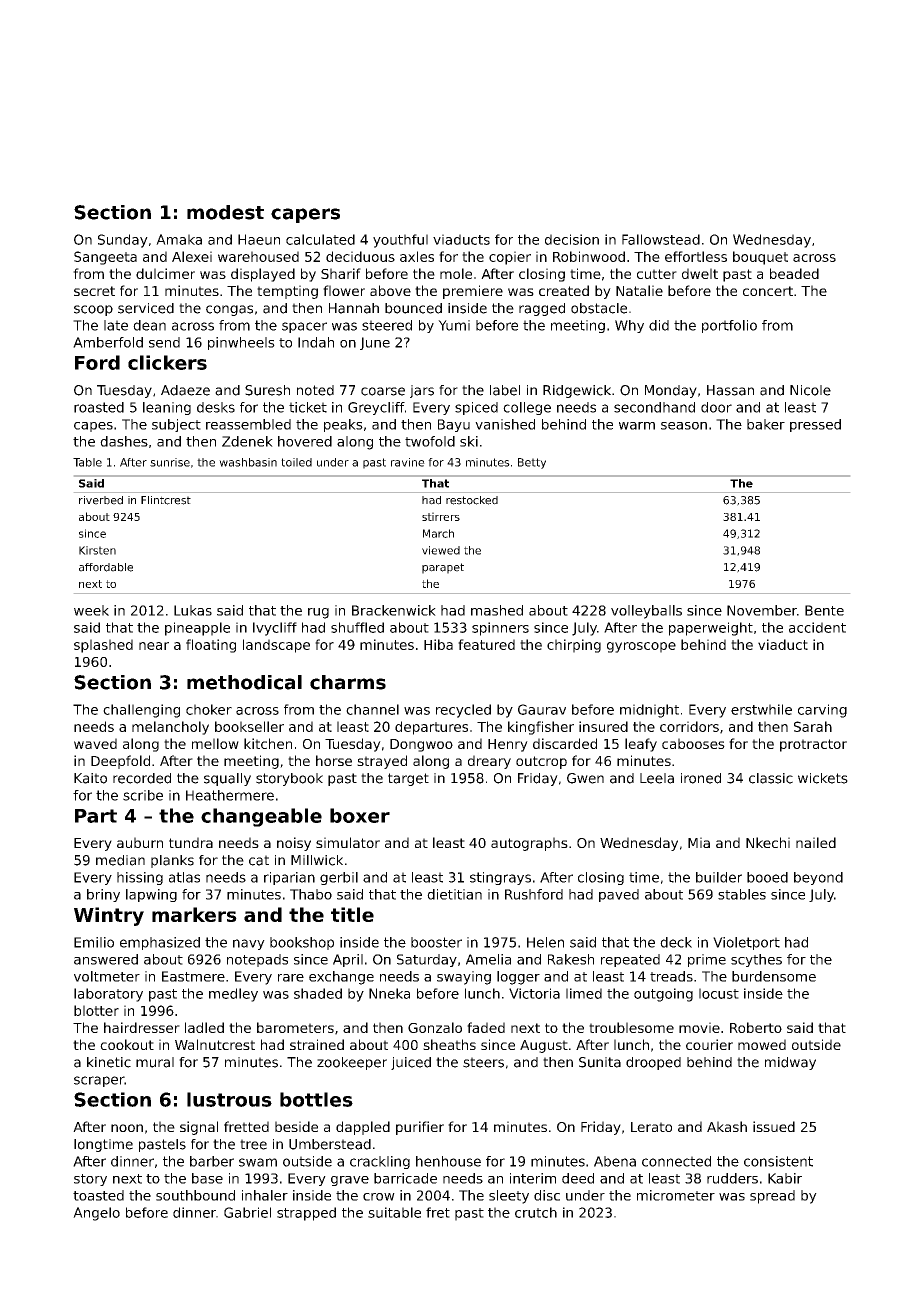  Describe the element at coordinates (816, 842) in the page. I see `nailed` at that location.
